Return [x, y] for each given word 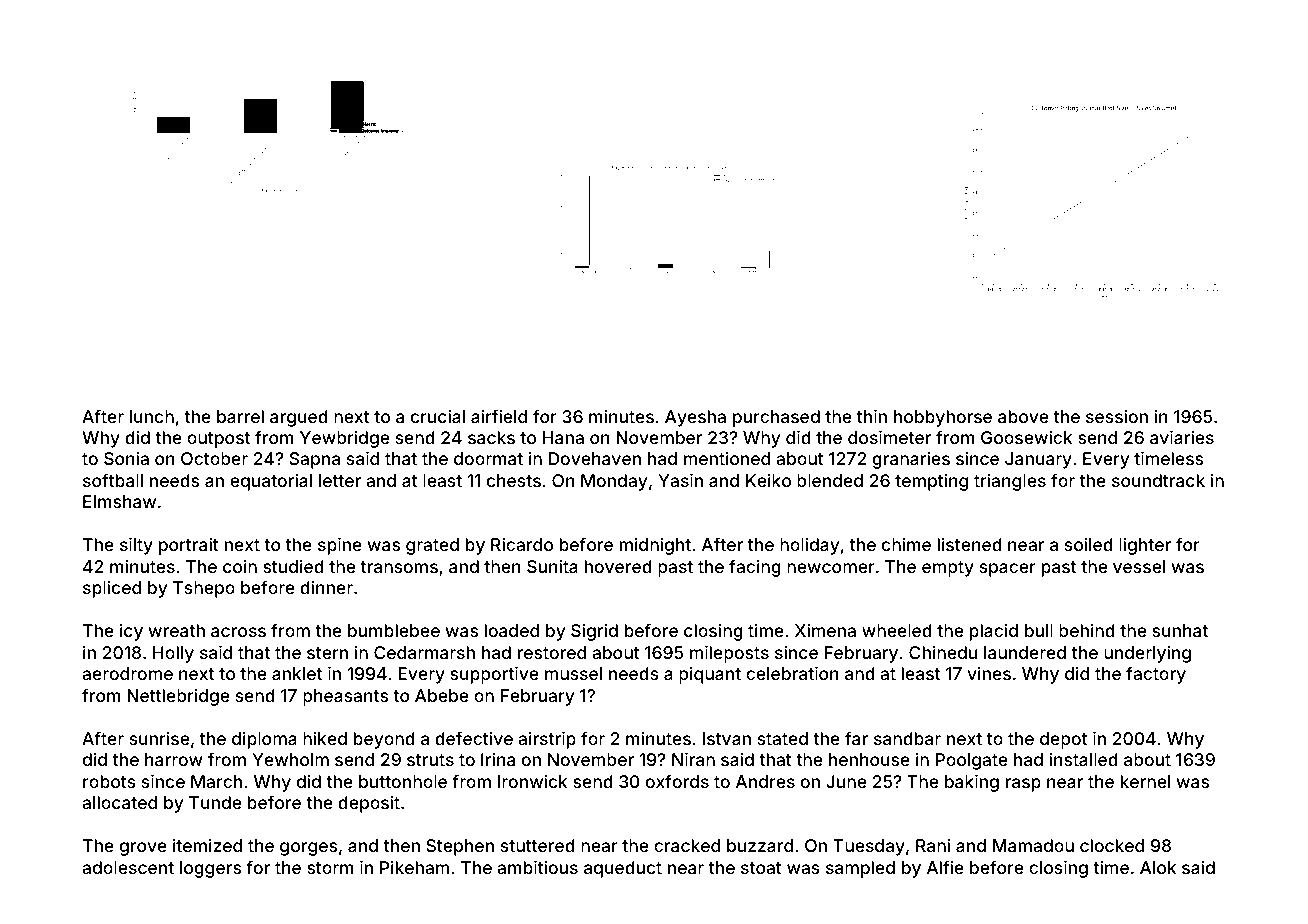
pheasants [345, 697]
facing [755, 568]
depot [1064, 740]
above [1023, 416]
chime [906, 544]
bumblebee [394, 630]
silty [136, 546]
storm [330, 868]
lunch [152, 416]
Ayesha [695, 418]
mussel [573, 673]
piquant [710, 675]
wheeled [897, 630]
